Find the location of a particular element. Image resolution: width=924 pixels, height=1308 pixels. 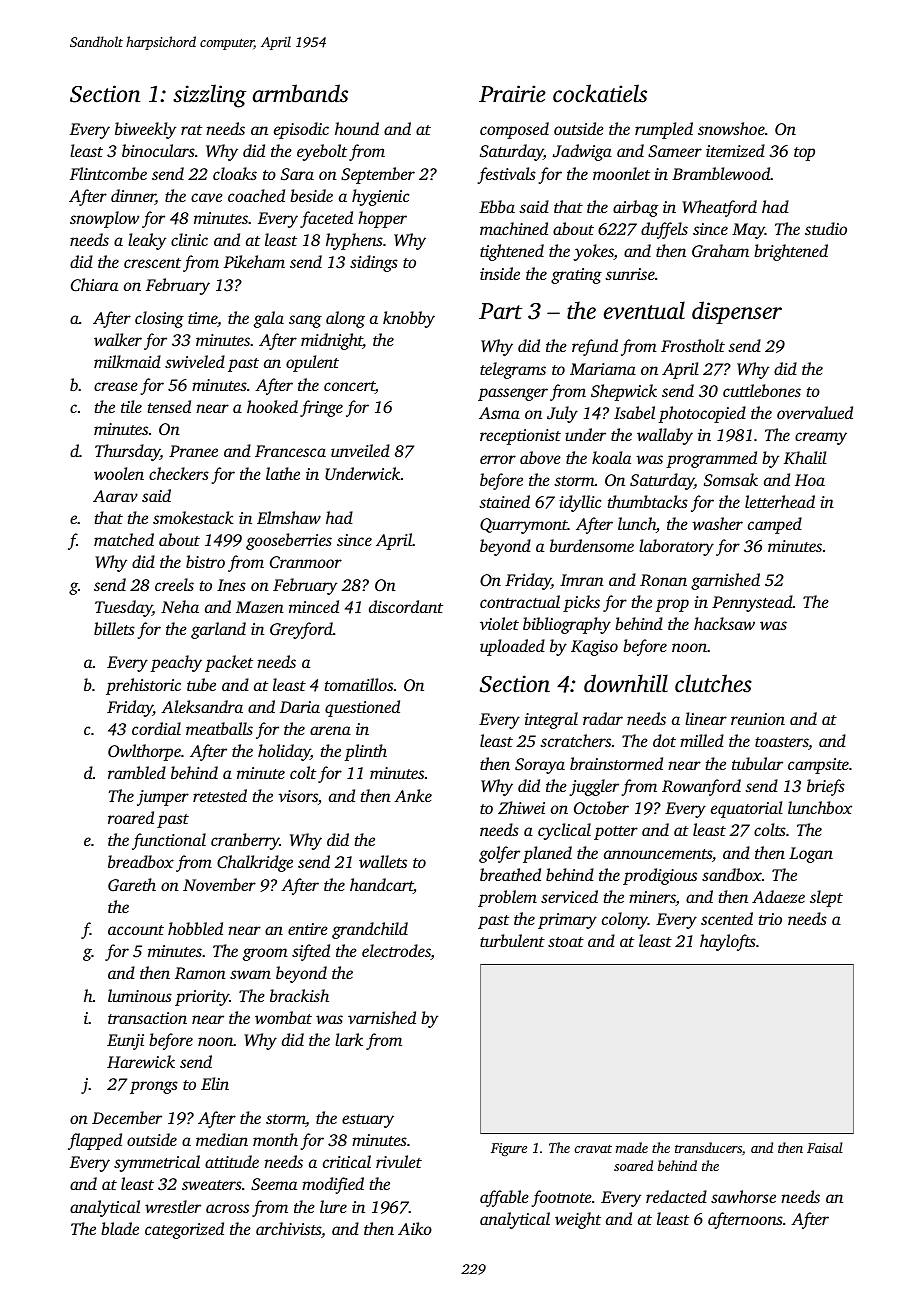

transducers is located at coordinates (708, 1147).
